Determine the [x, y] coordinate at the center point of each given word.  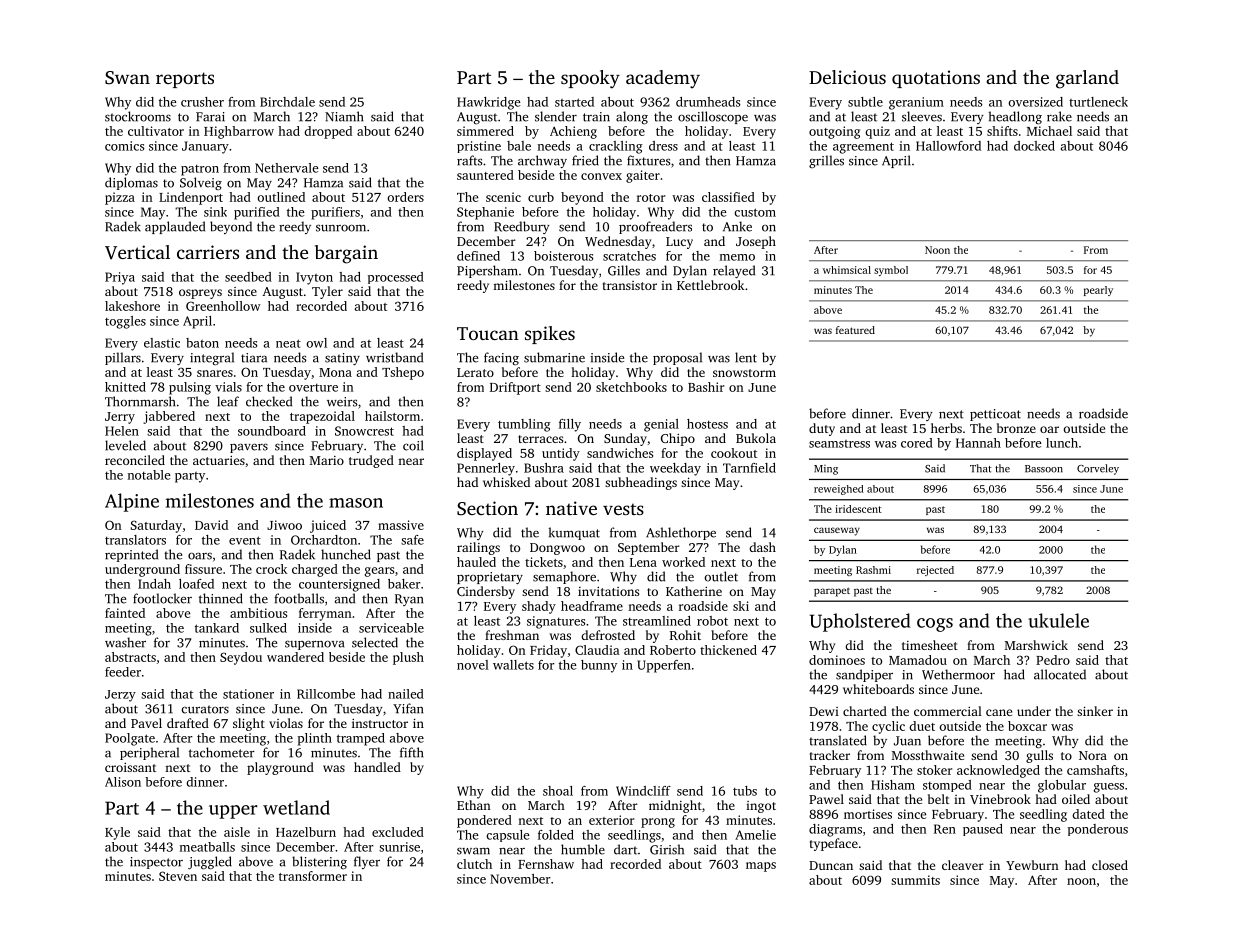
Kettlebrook [710, 285]
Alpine [132, 502]
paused [983, 830]
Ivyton [314, 278]
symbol [891, 271]
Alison [123, 782]
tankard [217, 628]
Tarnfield [749, 468]
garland [1087, 79]
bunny [599, 666]
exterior [611, 820]
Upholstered [860, 622]
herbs [946, 428]
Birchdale [287, 102]
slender [556, 116]
